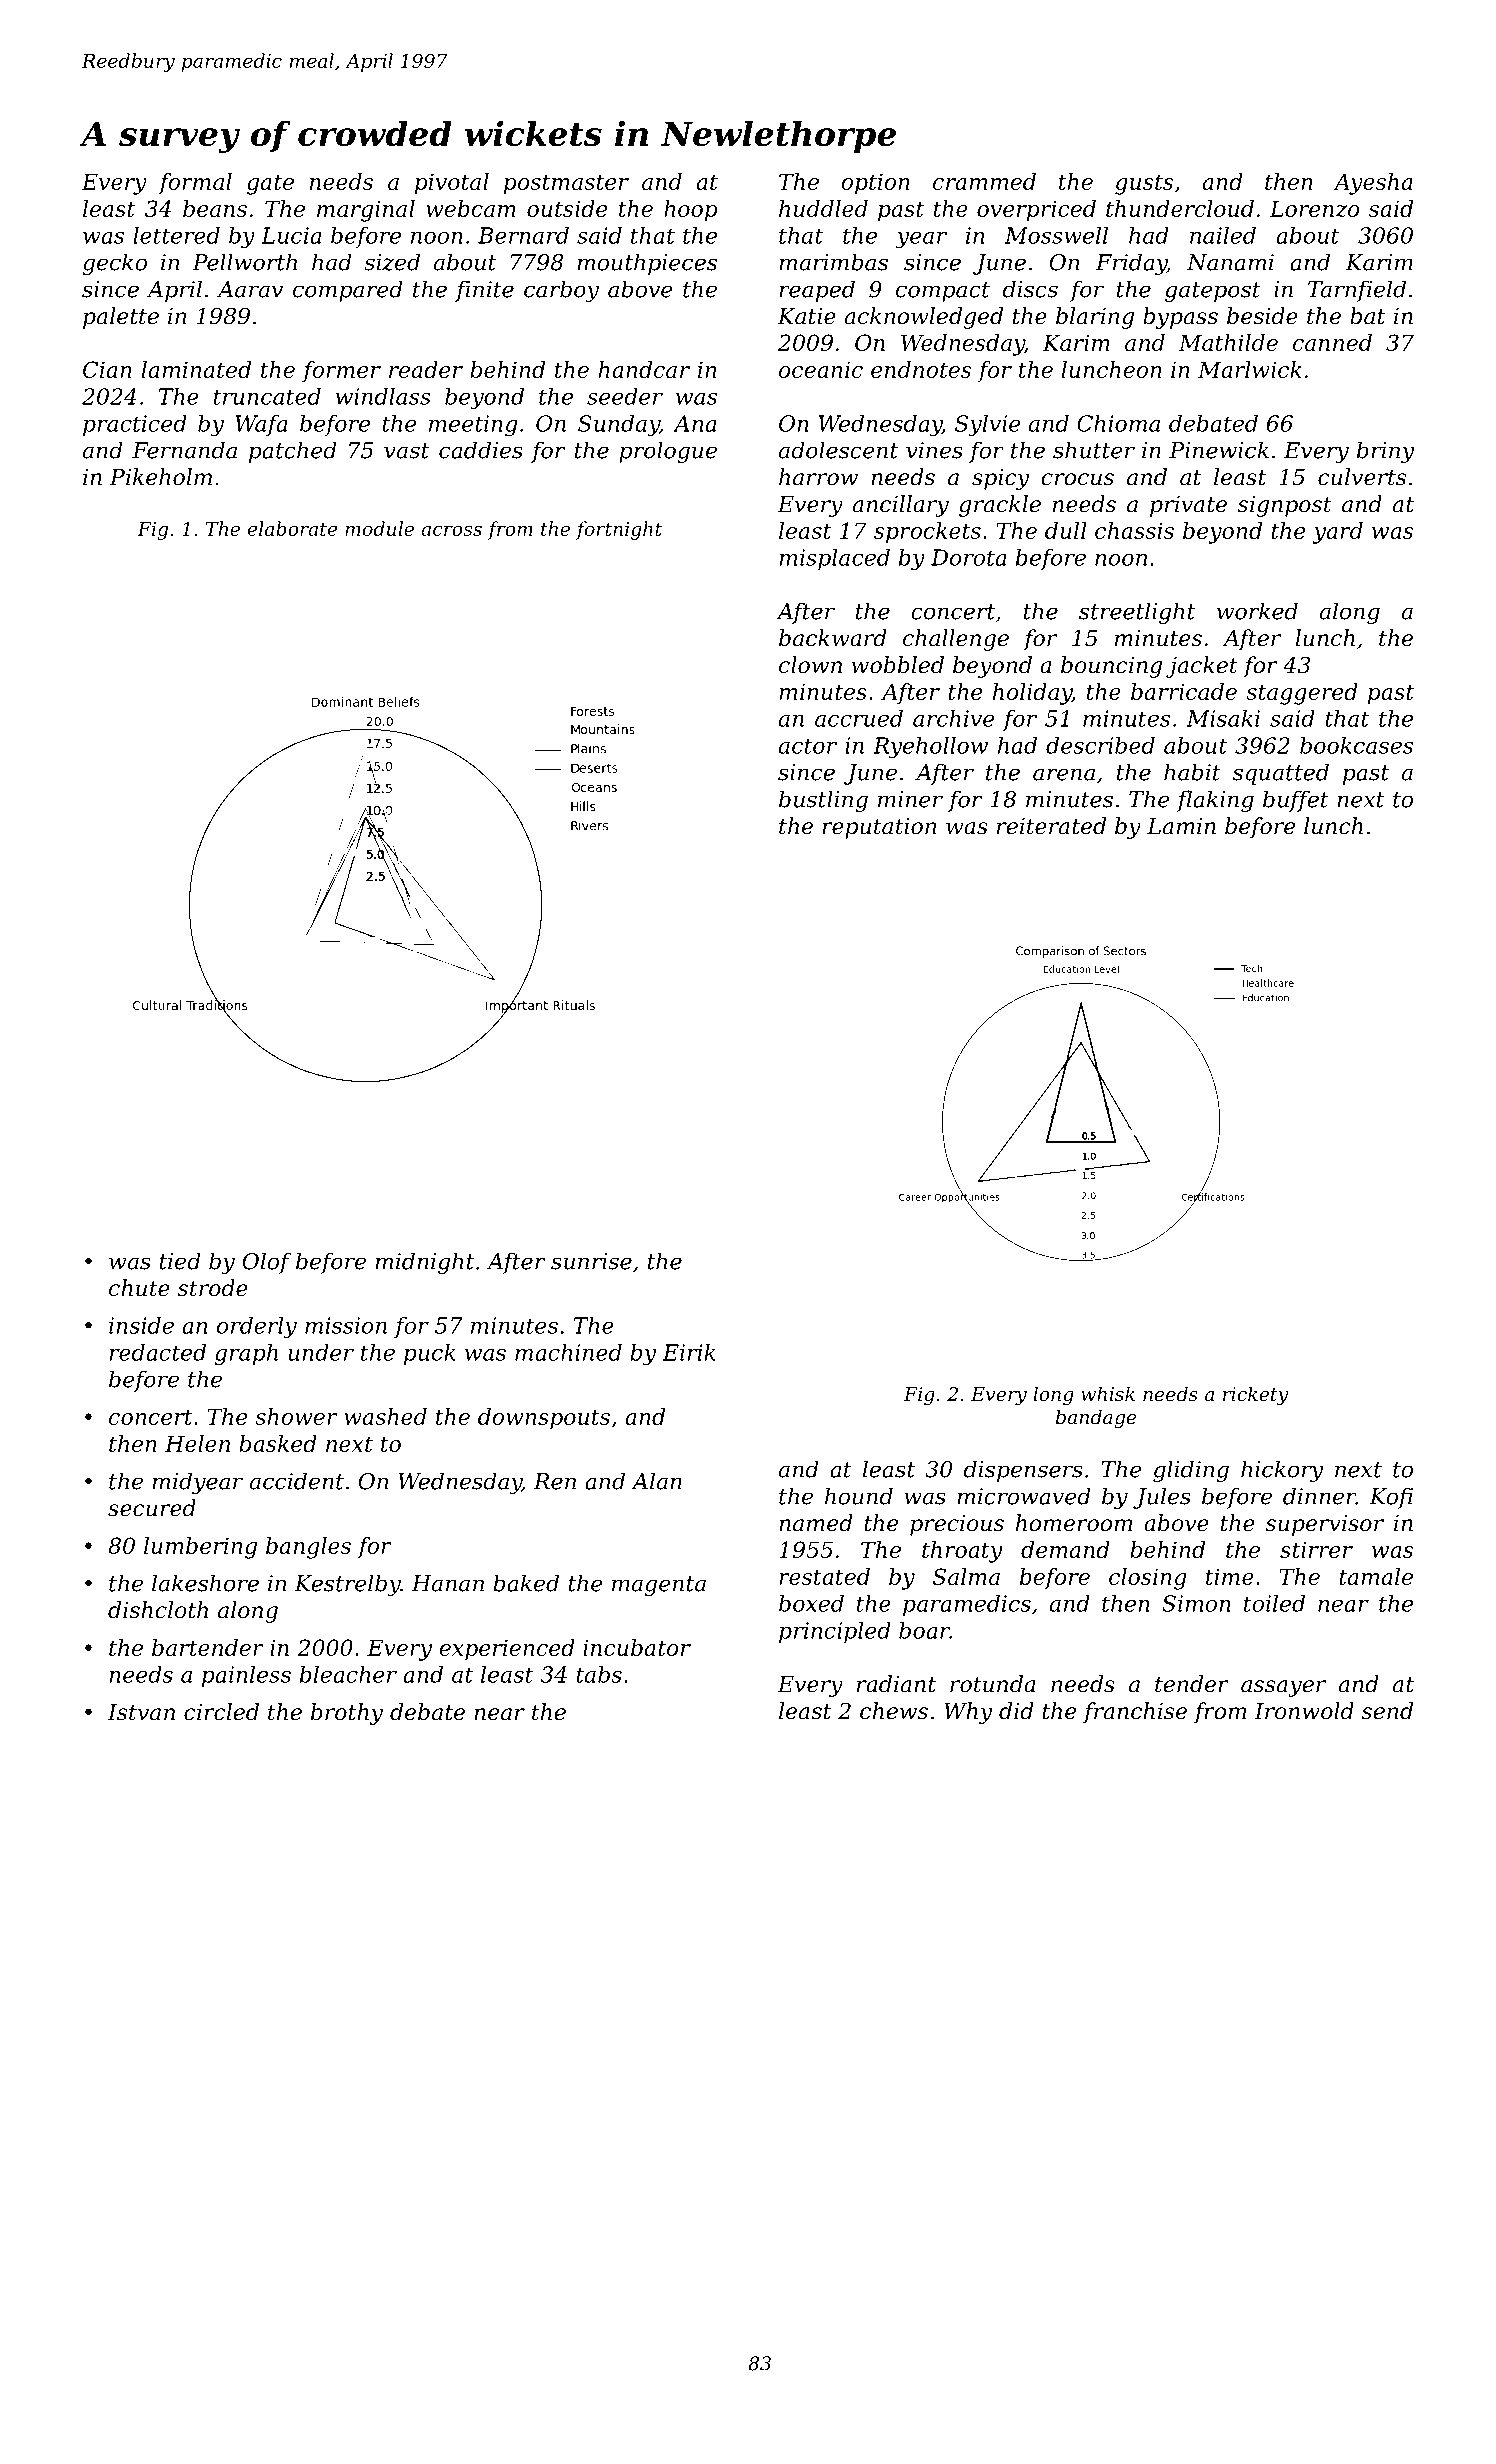 Image resolution: width=1496 pixels, height=2464 pixels. I want to click on worked, so click(1257, 611).
